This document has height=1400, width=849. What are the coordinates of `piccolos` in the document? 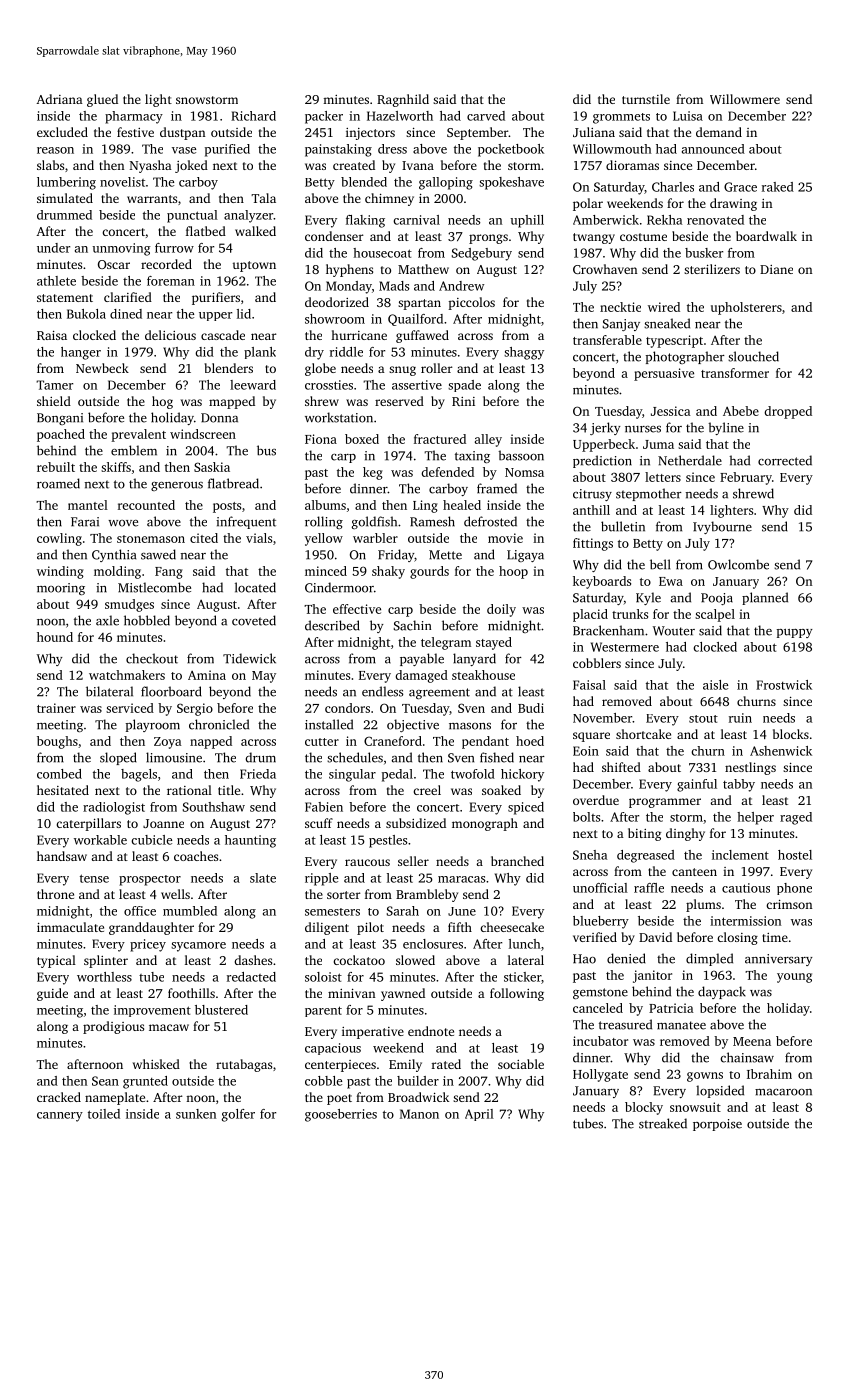 It's located at (471, 303).
